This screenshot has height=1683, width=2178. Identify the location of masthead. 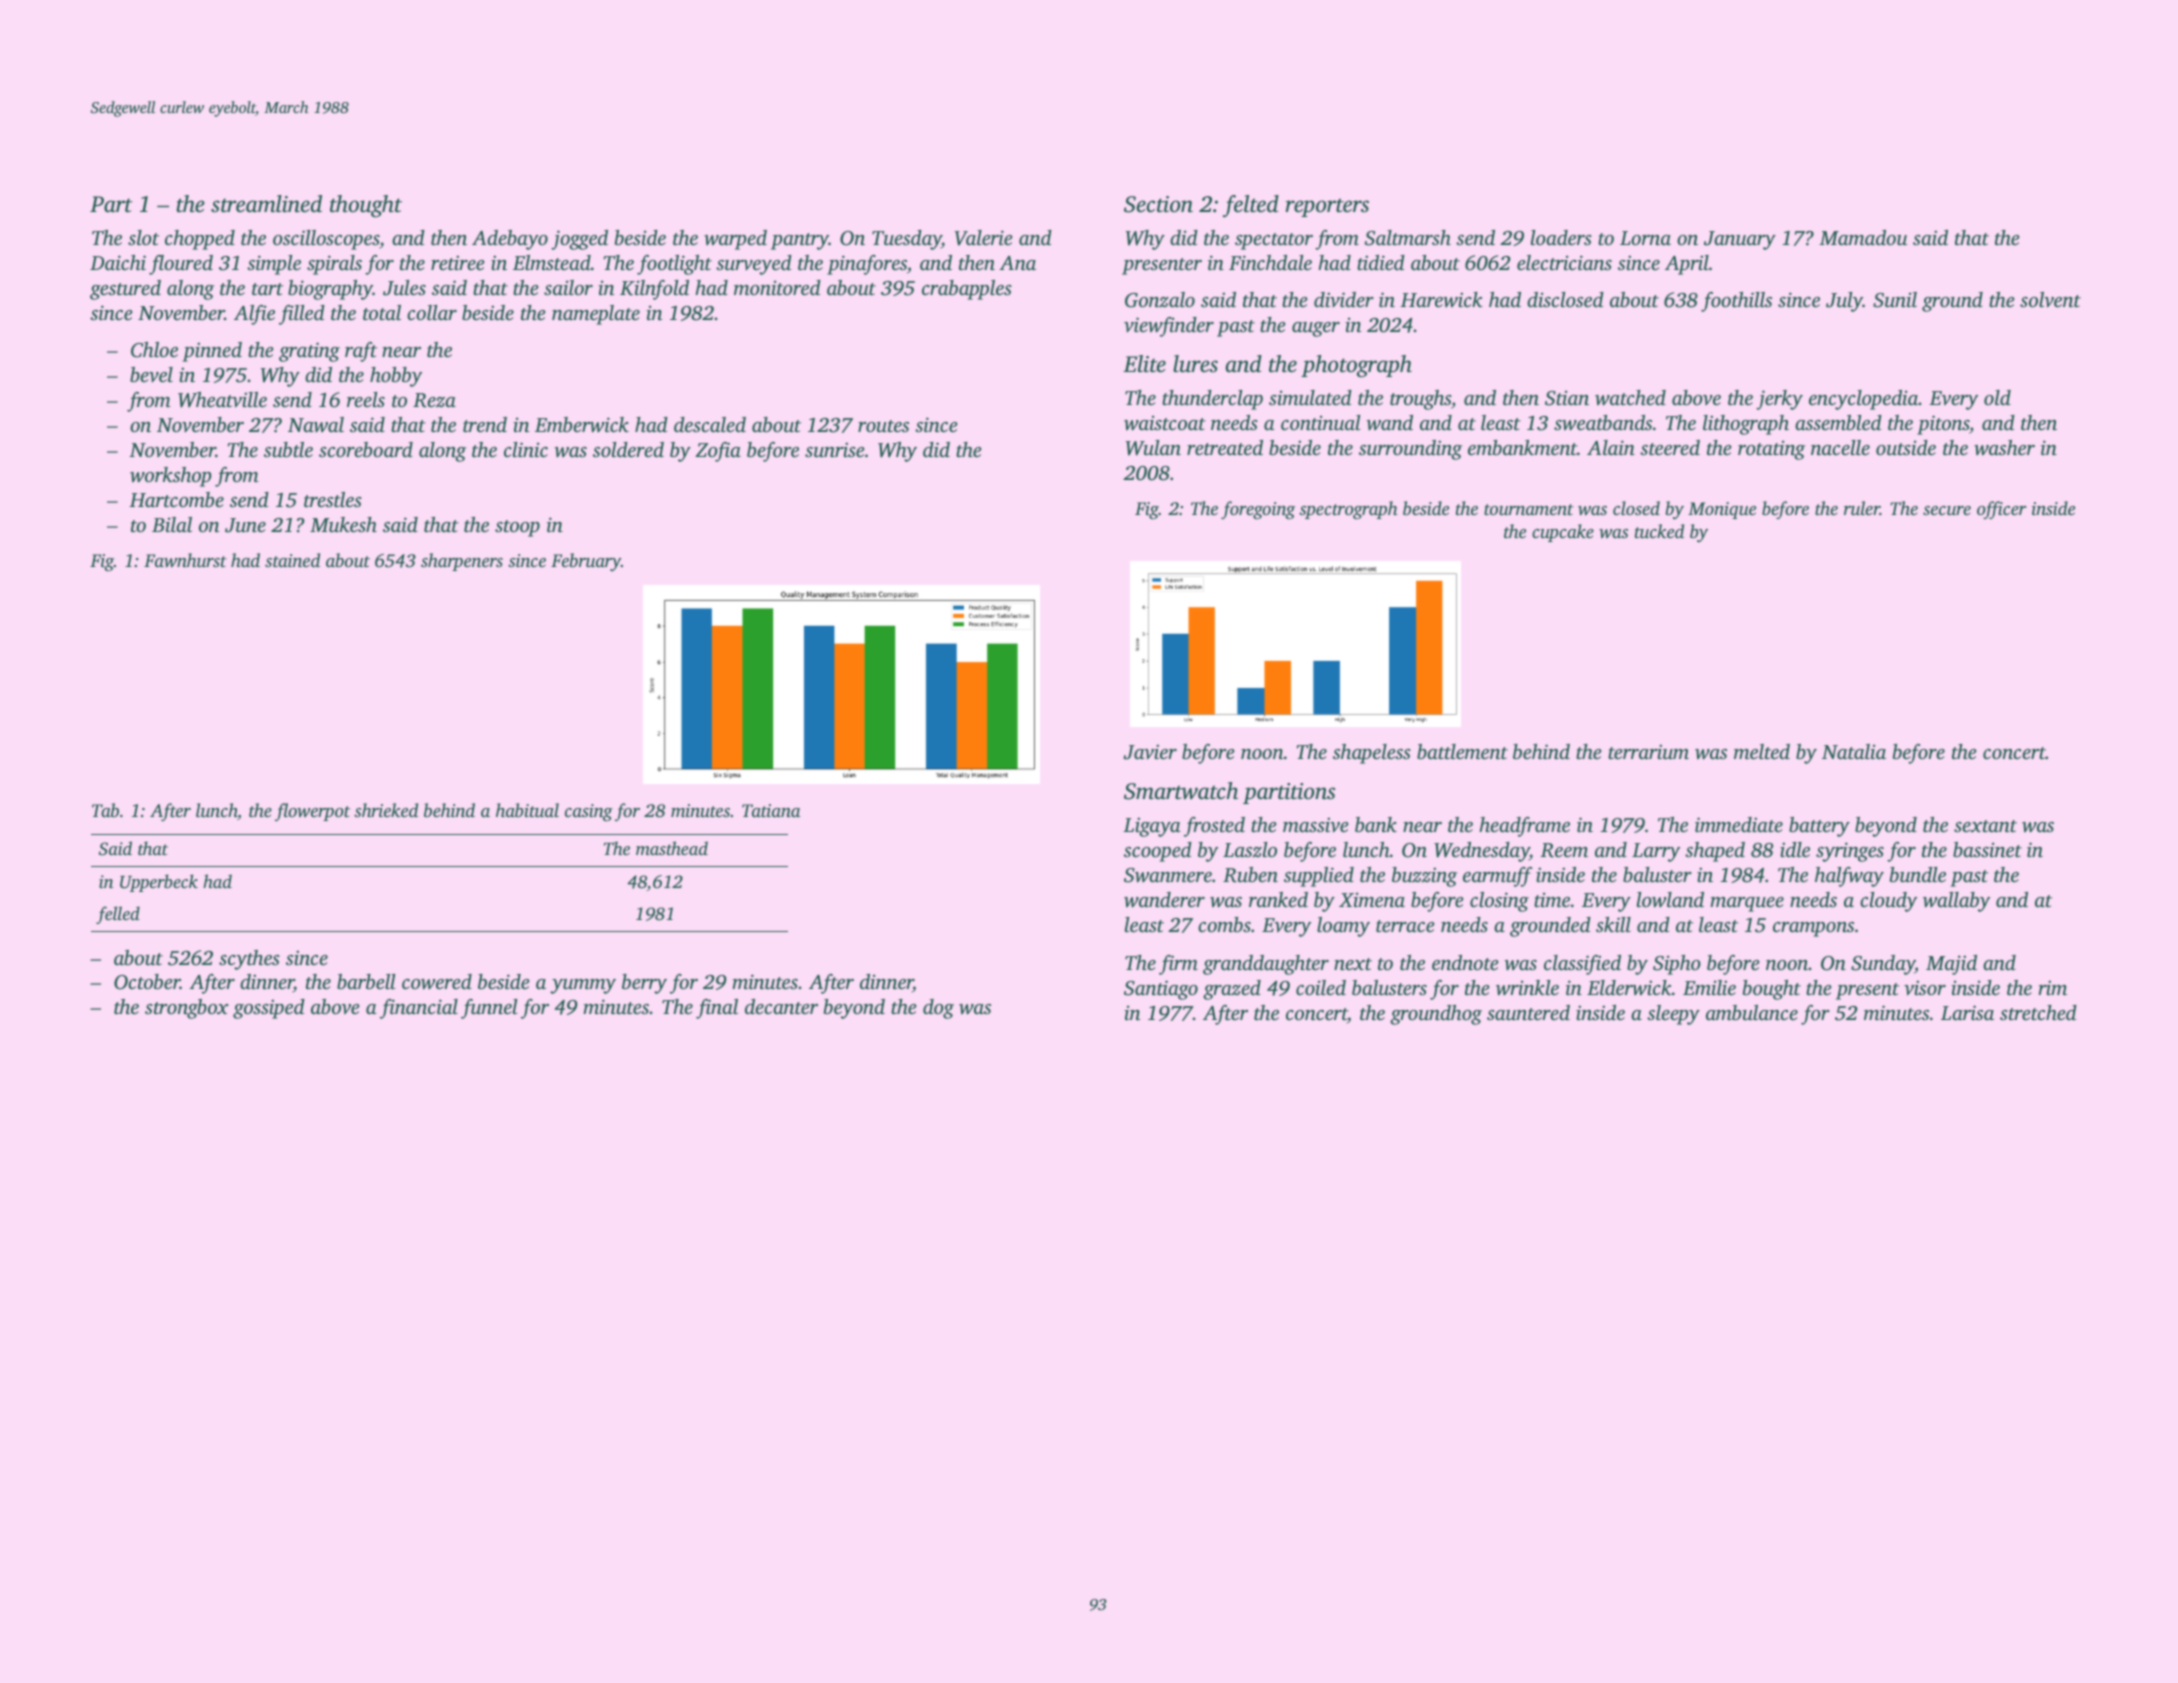
(672, 848).
